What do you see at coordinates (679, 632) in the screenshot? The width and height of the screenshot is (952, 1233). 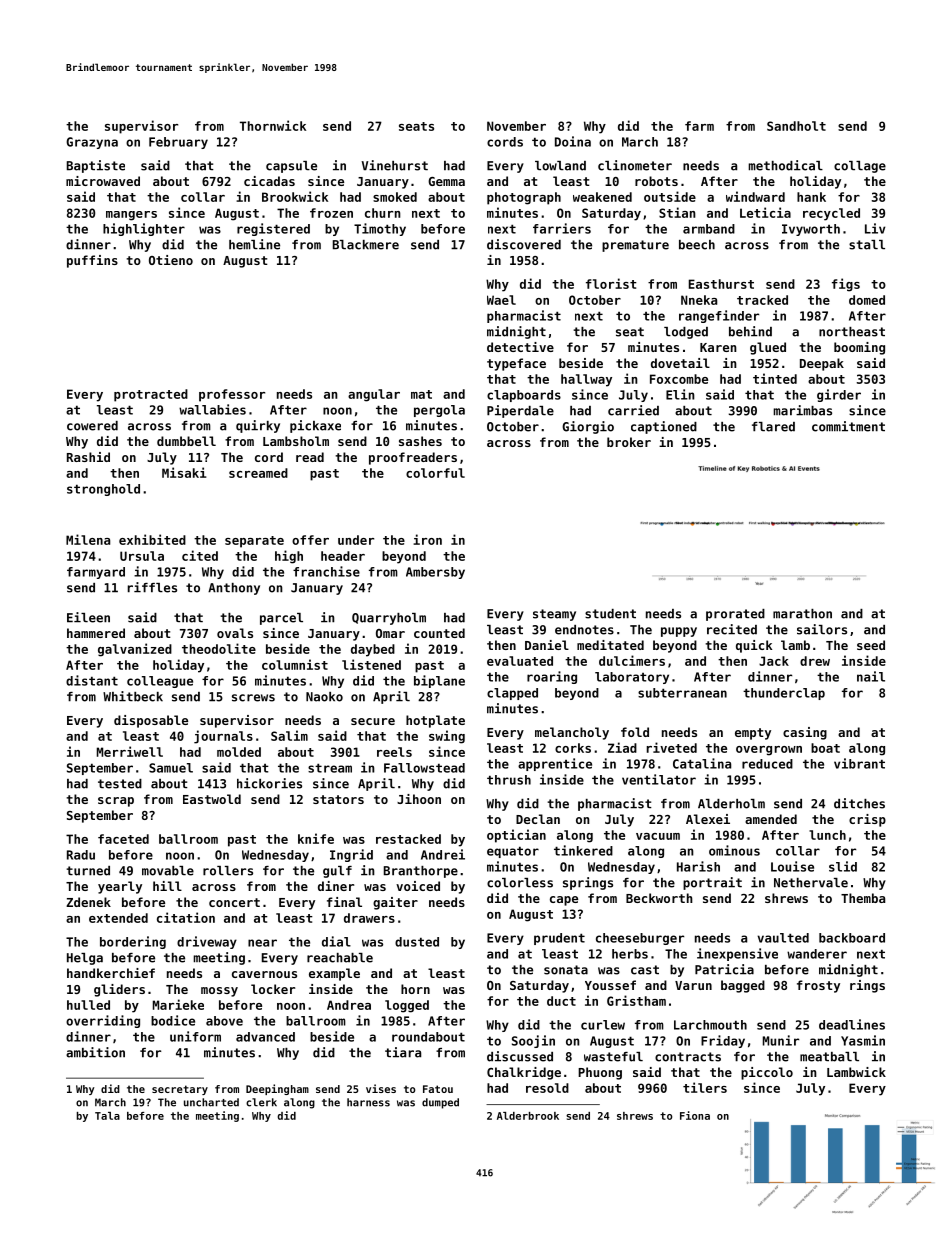 I see `puppy` at bounding box center [679, 632].
